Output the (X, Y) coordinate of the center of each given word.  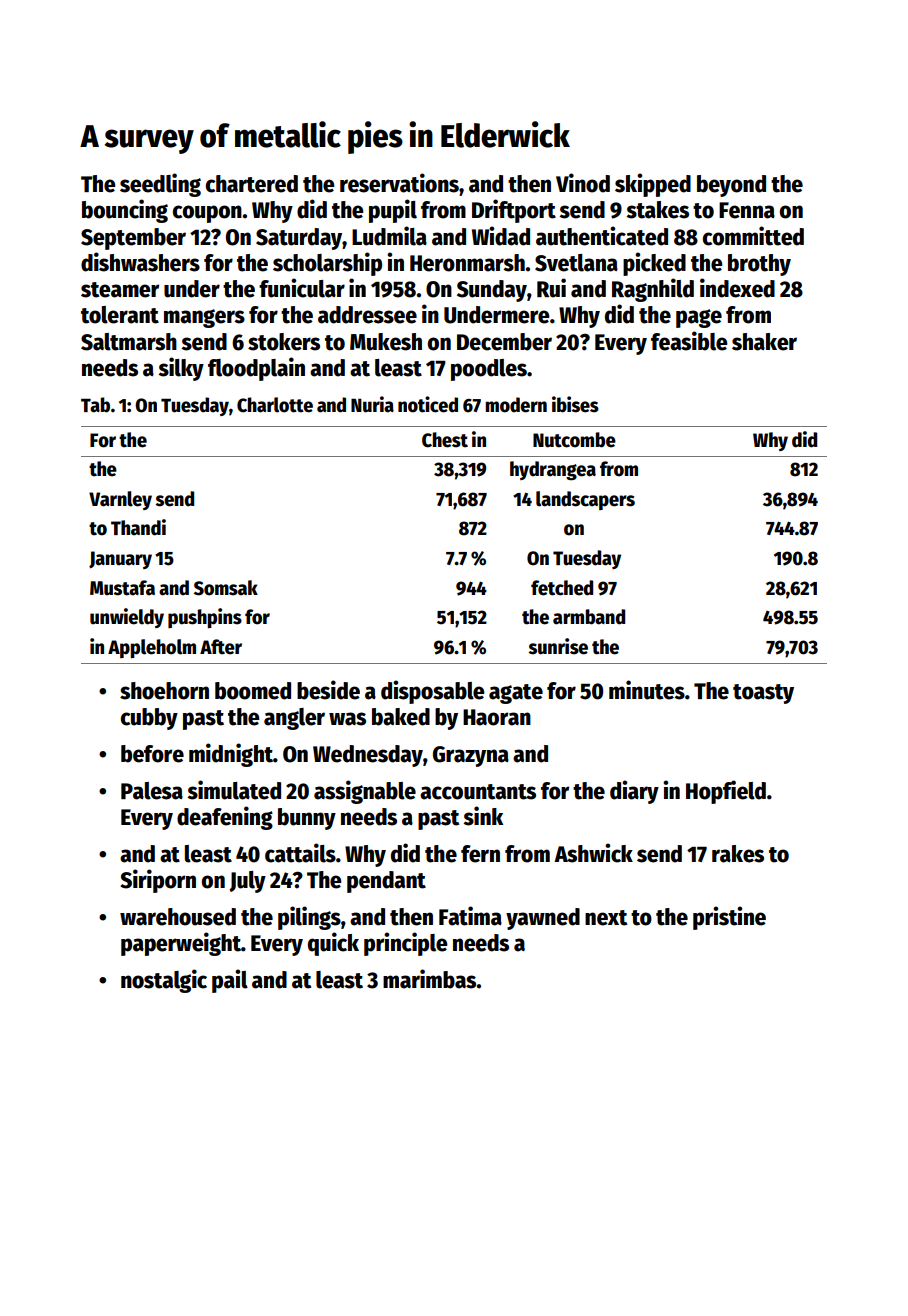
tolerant (120, 315)
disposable (433, 692)
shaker (764, 342)
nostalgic (164, 981)
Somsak (226, 588)
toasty (763, 694)
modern (516, 405)
